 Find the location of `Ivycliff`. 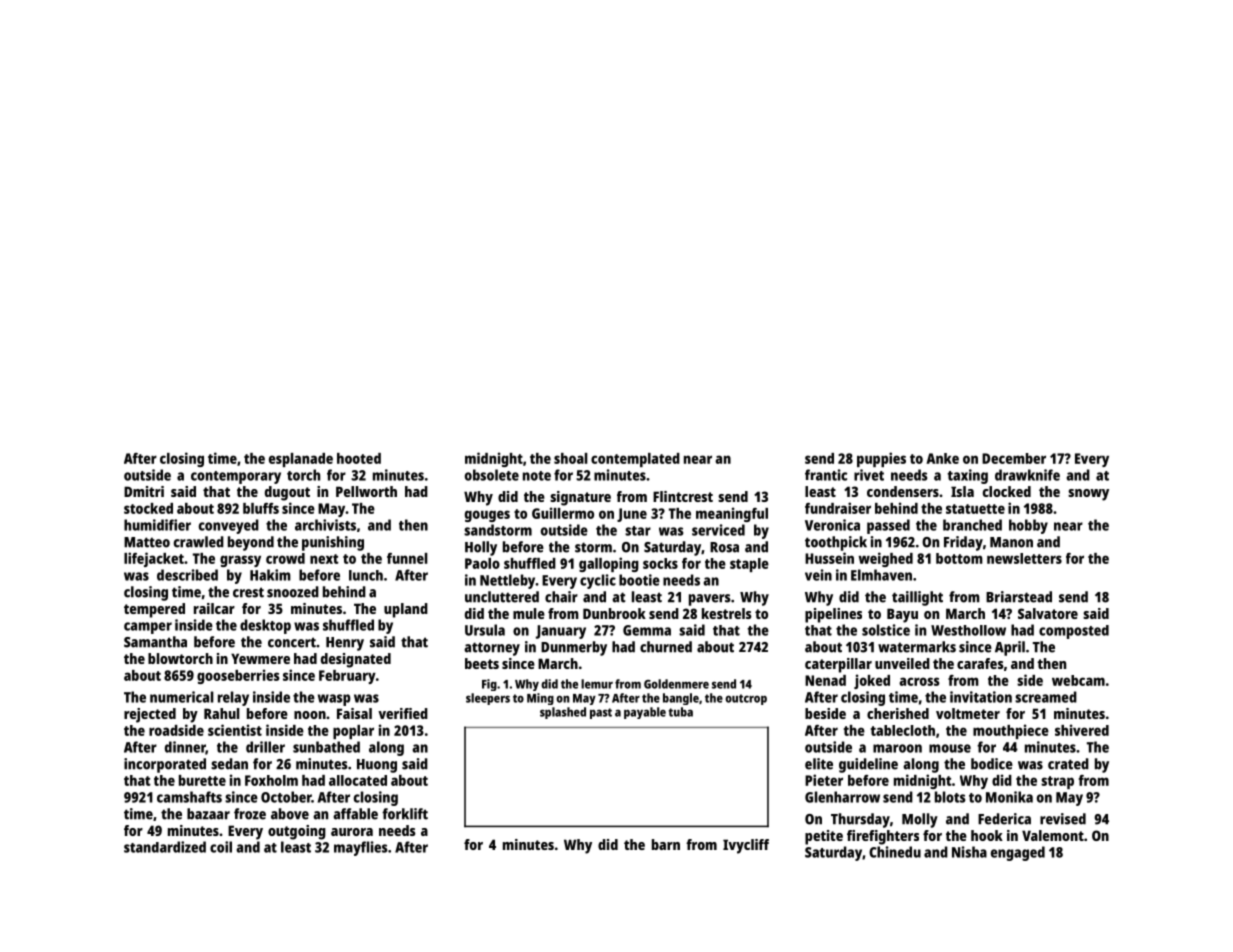

Ivycliff is located at coordinates (746, 846).
